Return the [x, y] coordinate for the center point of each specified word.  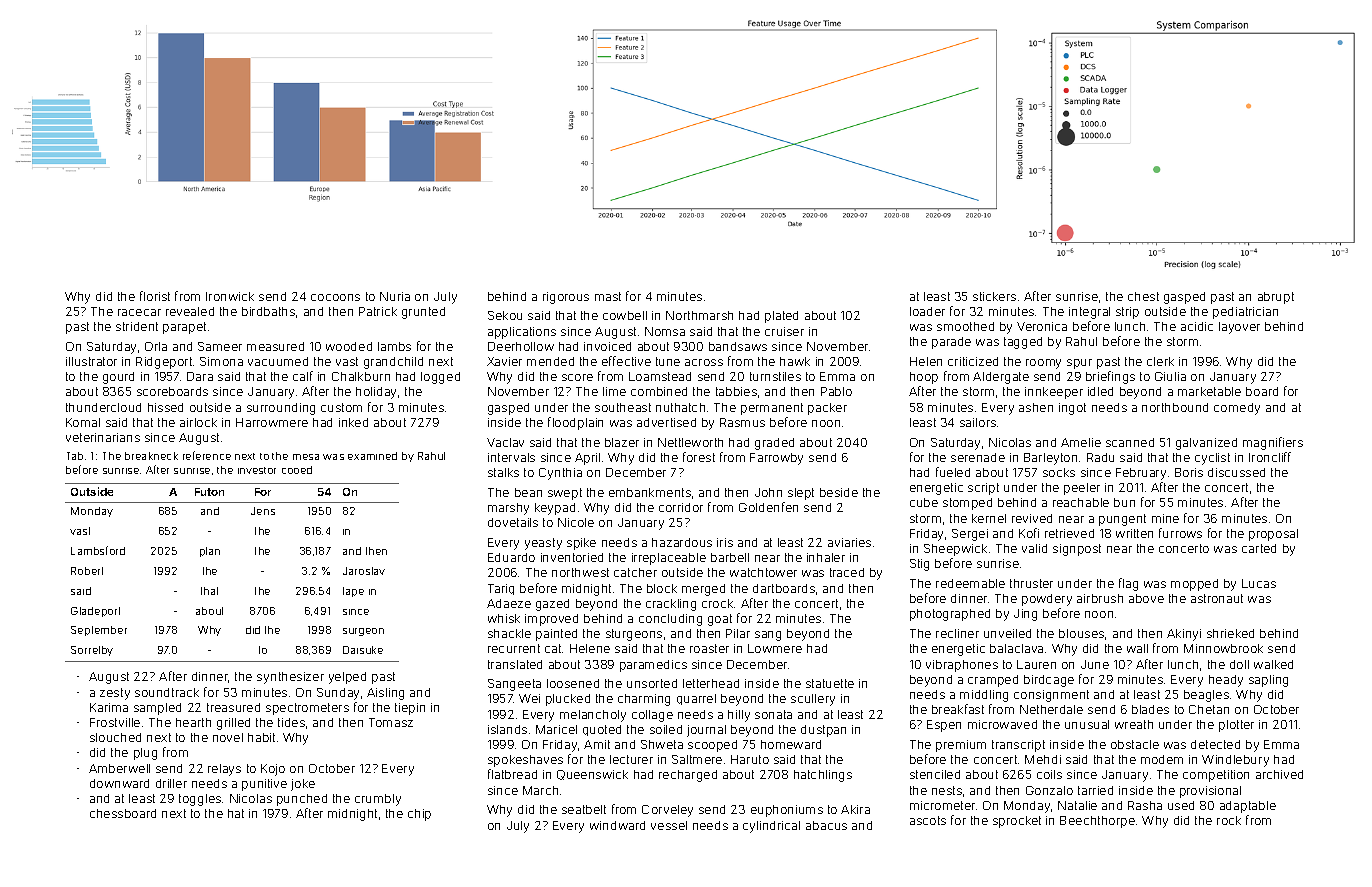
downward [119, 783]
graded [774, 444]
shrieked [1230, 633]
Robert [87, 571]
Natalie [1077, 805]
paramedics [653, 666]
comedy [1237, 409]
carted [1259, 548]
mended [550, 361]
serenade [978, 457]
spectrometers [307, 709]
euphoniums [787, 811]
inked [353, 422]
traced [847, 572]
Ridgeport [164, 363]
